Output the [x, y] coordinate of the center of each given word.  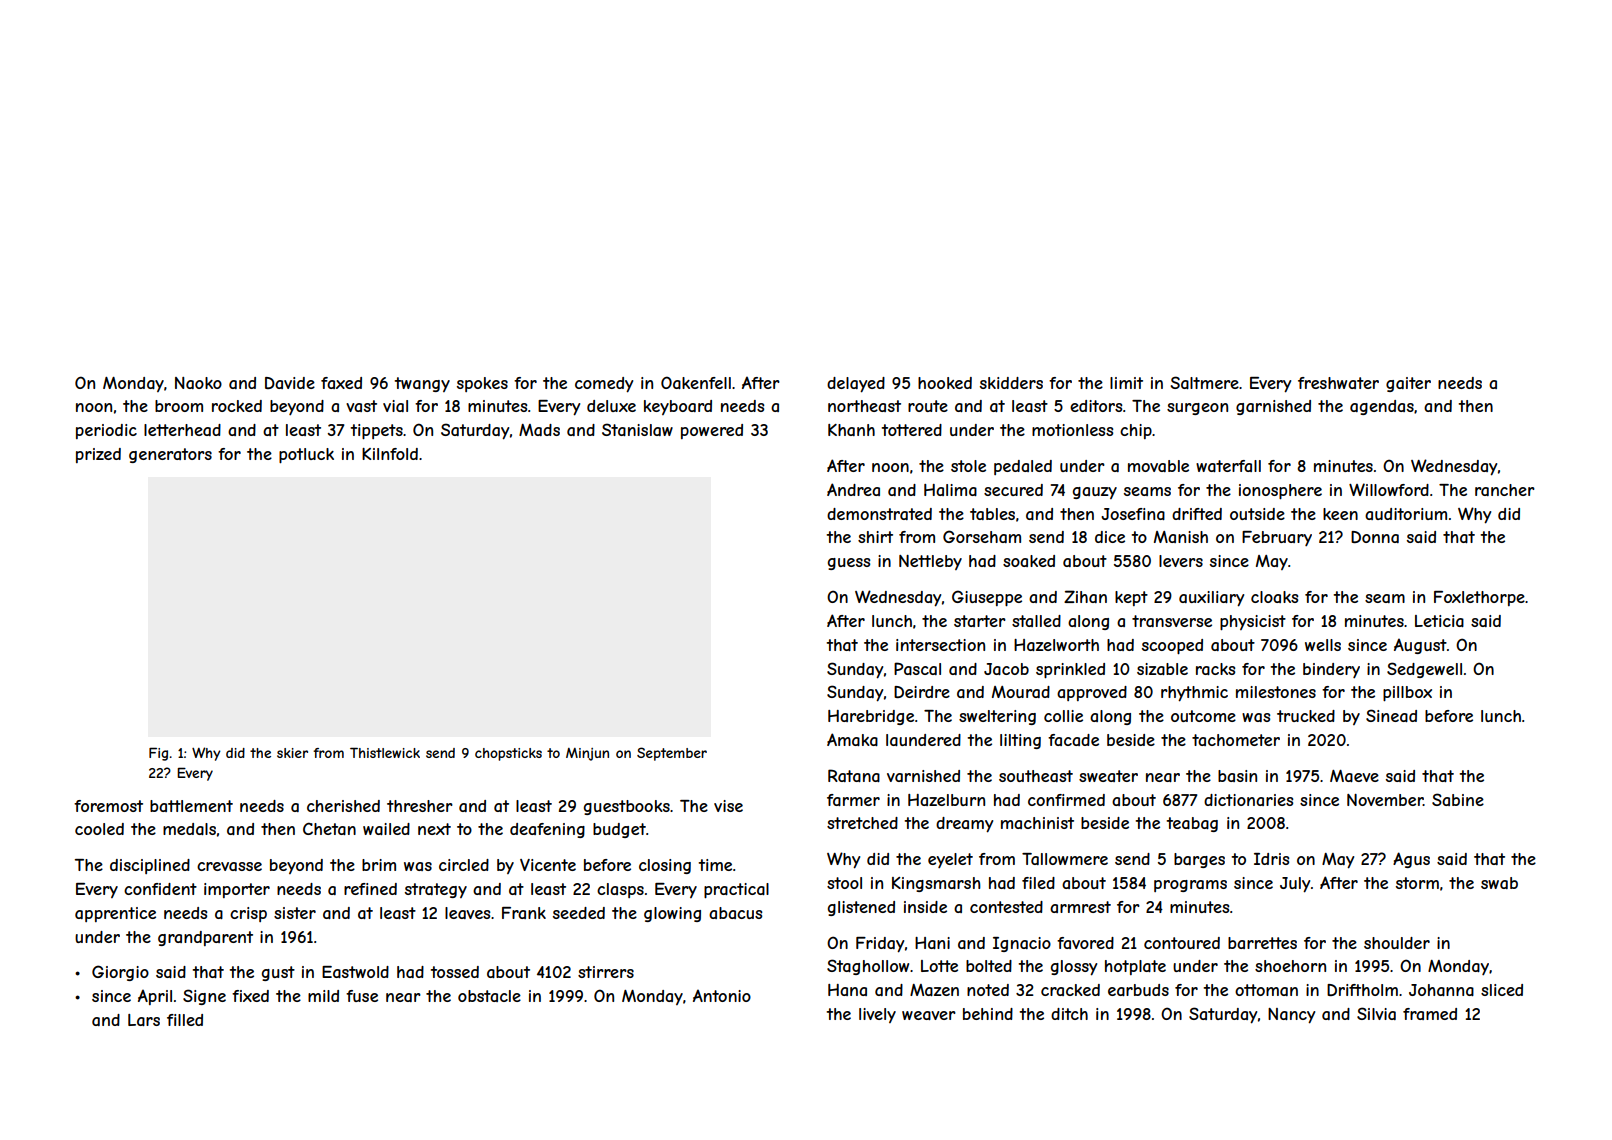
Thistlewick [385, 752]
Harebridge [871, 717]
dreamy [964, 825]
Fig [158, 754]
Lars [144, 1020]
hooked [945, 383]
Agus [1411, 860]
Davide [290, 383]
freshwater [1338, 383]
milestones [1276, 692]
